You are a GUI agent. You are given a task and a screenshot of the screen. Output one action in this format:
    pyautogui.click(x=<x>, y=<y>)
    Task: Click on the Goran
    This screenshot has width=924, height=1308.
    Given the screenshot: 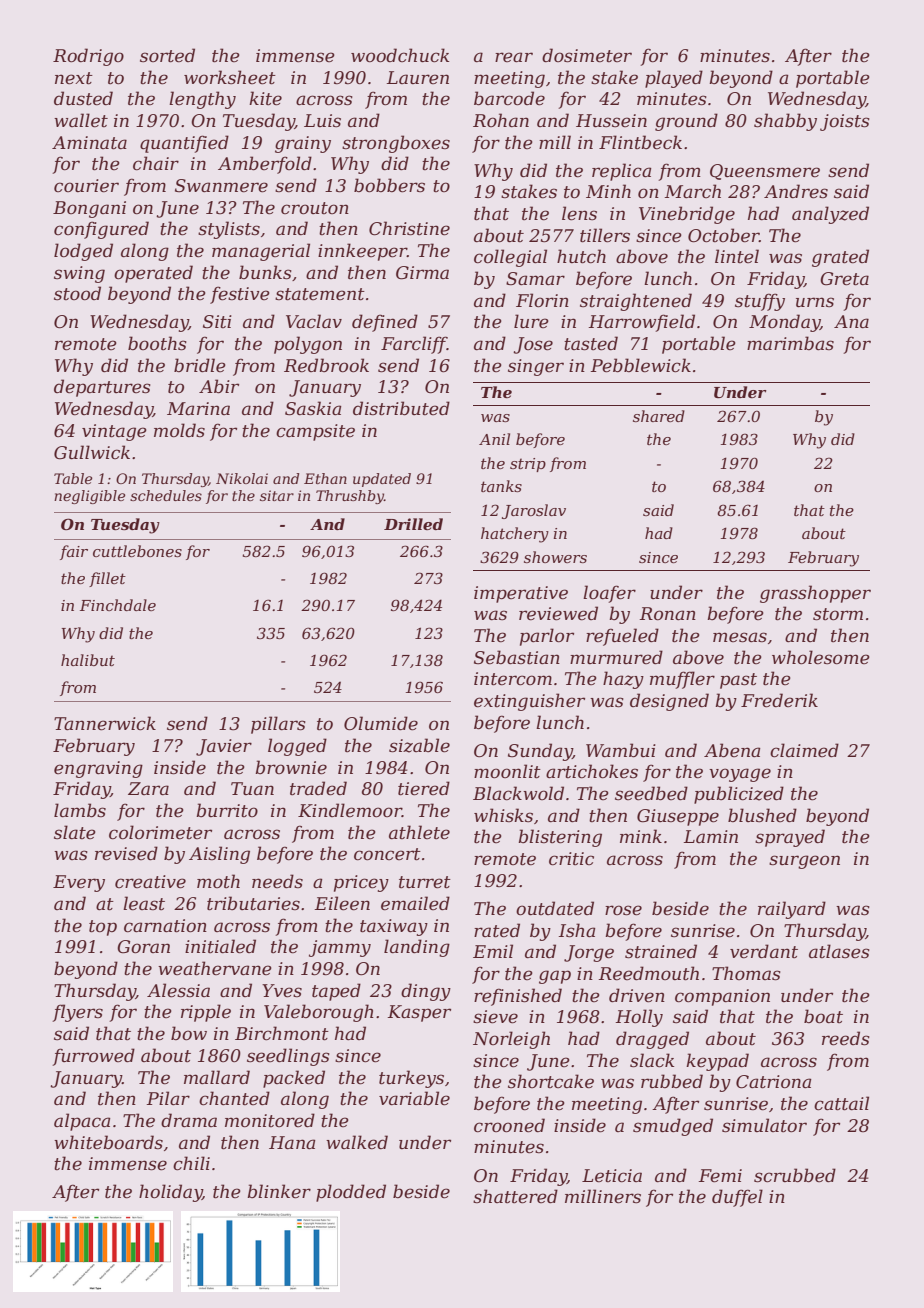 What is the action you would take?
    pyautogui.click(x=143, y=947)
